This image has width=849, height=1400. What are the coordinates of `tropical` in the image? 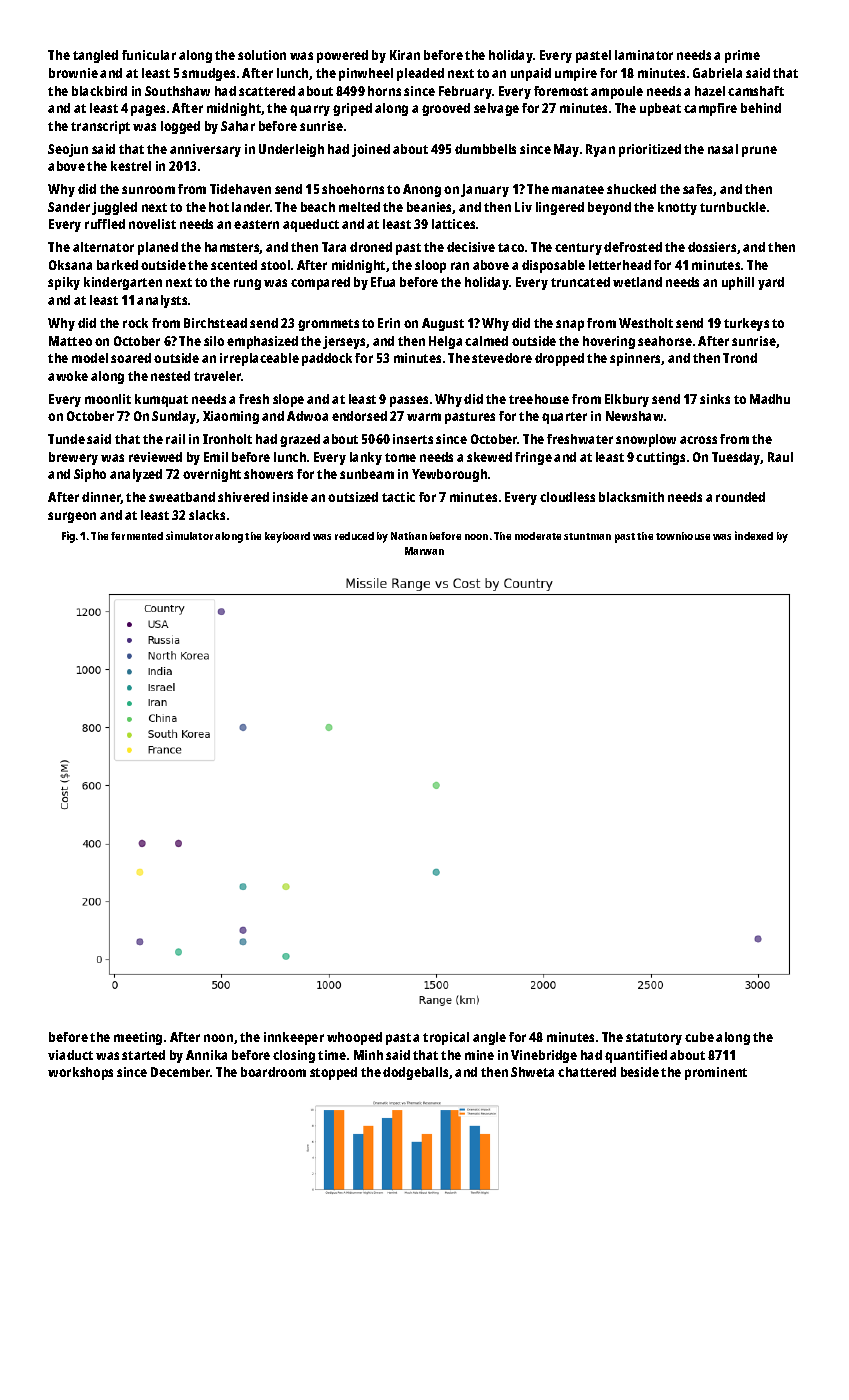 It's located at (446, 1038).
